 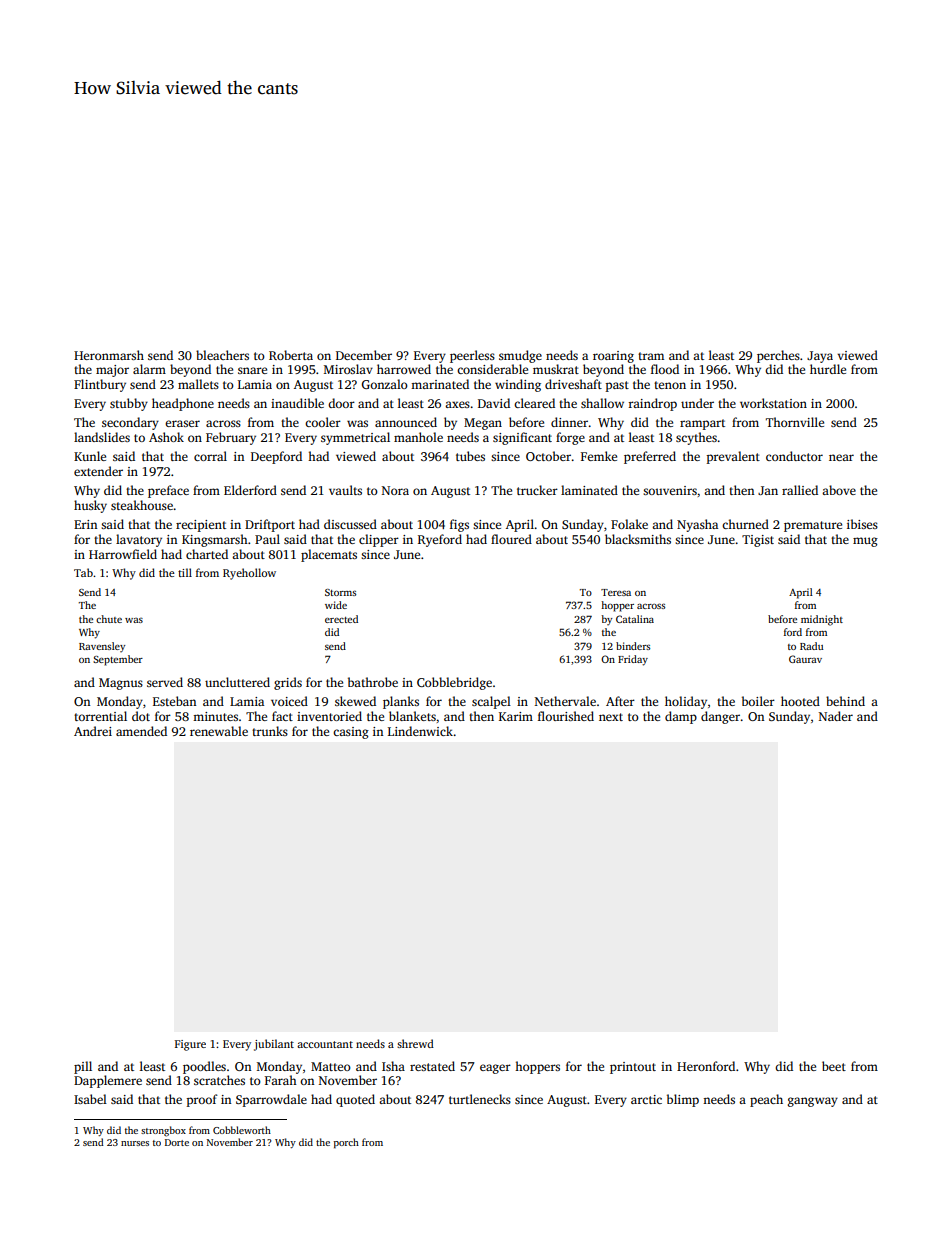 I want to click on blimp, so click(x=683, y=1100).
